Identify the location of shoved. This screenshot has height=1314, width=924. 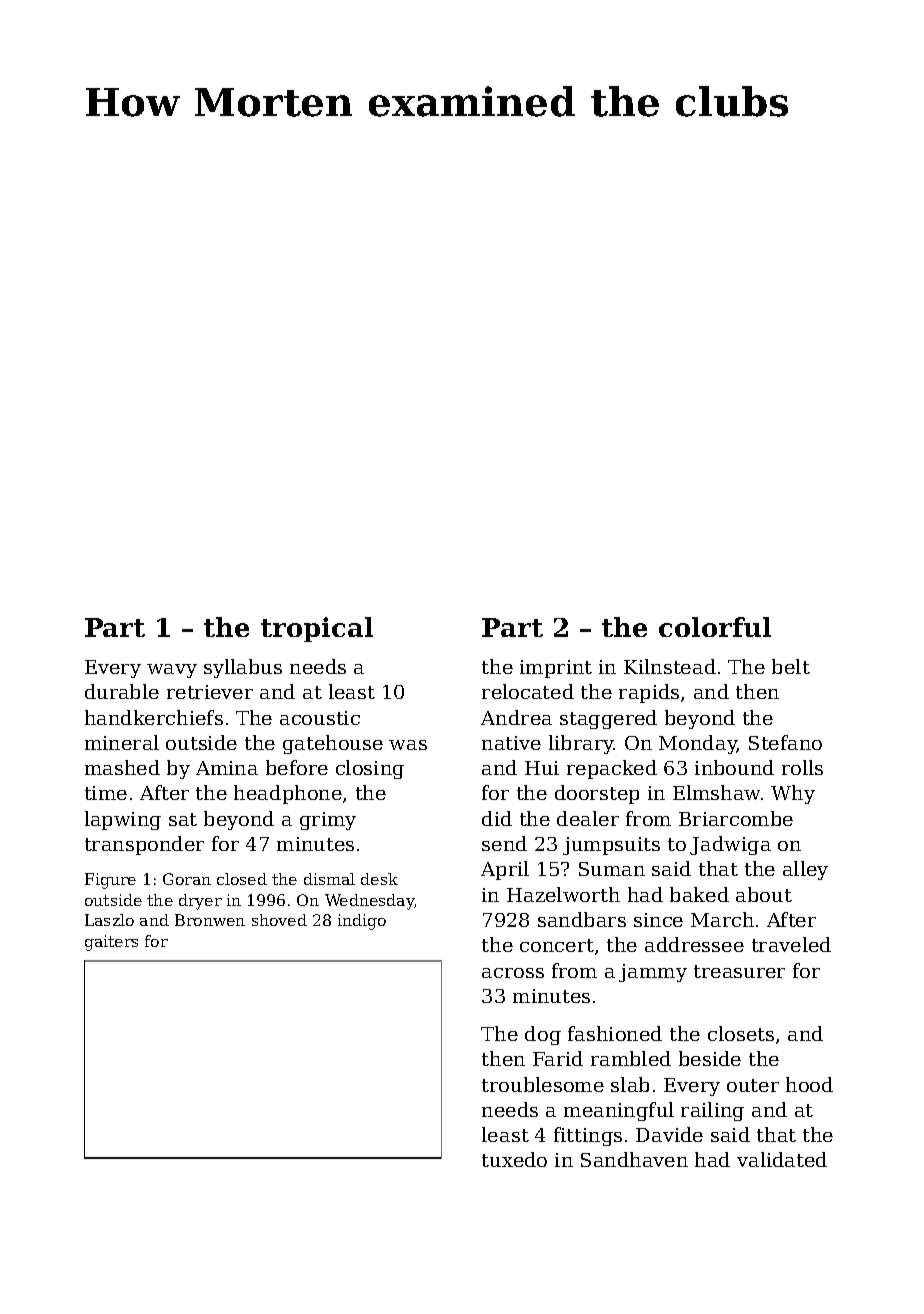
(279, 920).
